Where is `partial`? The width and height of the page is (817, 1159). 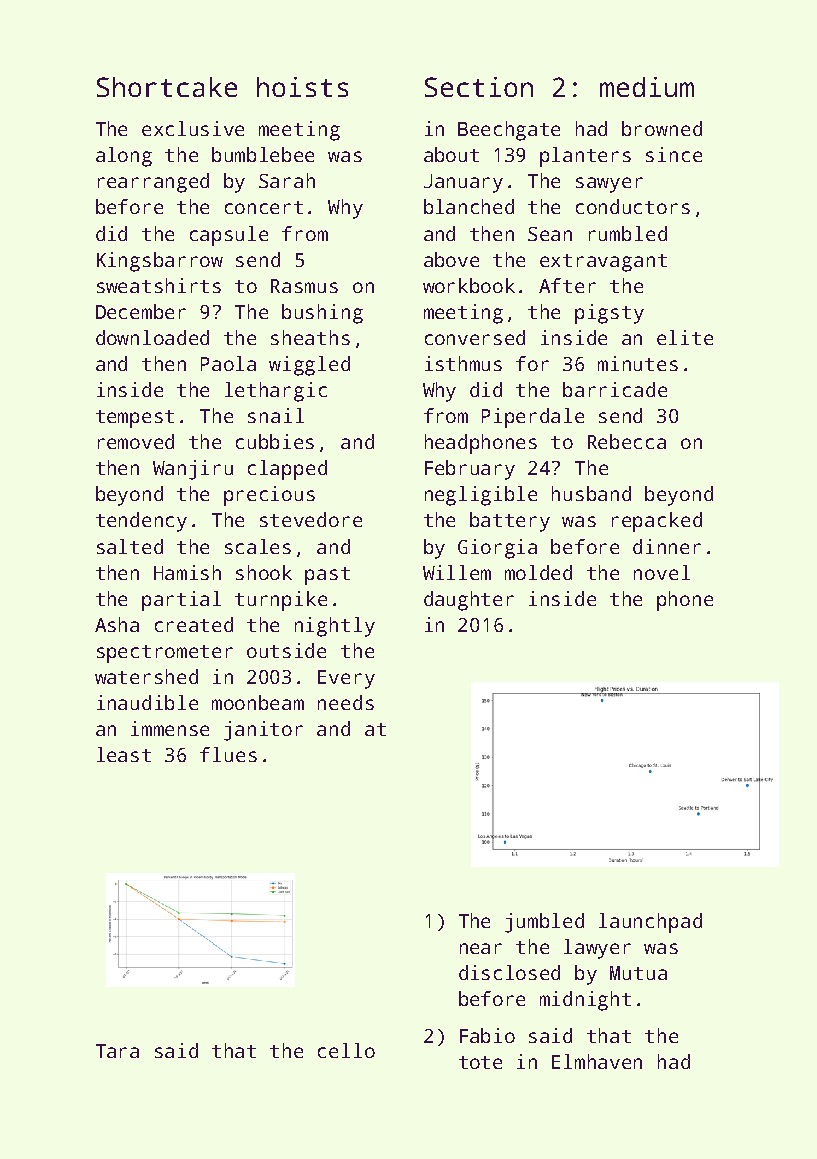
partial is located at coordinates (181, 601).
